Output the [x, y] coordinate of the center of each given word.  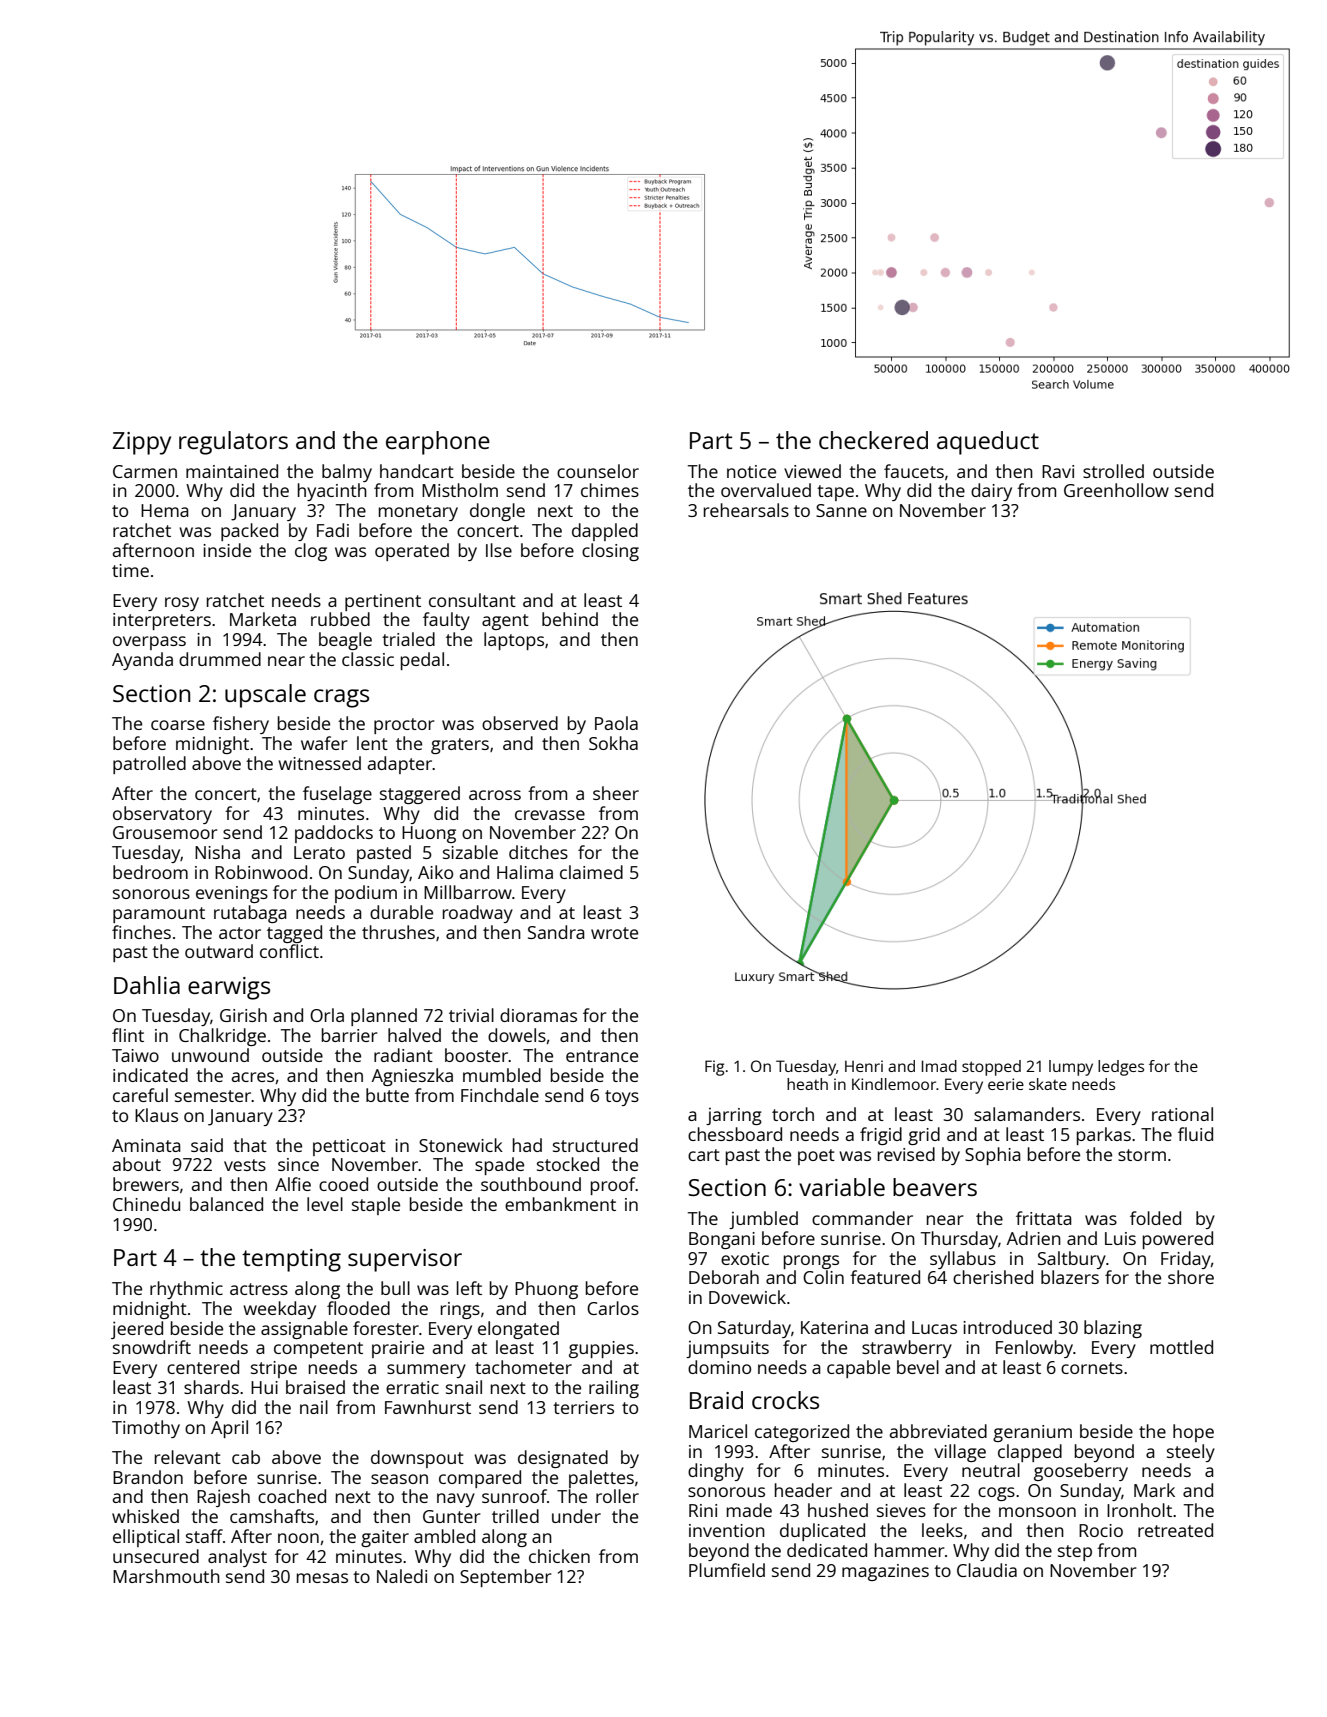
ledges [1121, 1068]
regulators [233, 443]
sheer [616, 793]
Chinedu [146, 1204]
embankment [560, 1204]
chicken [559, 1556]
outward [219, 951]
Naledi [402, 1576]
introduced [1007, 1327]
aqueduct [988, 443]
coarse [178, 725]
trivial [471, 1015]
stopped [991, 1068]
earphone [438, 443]
